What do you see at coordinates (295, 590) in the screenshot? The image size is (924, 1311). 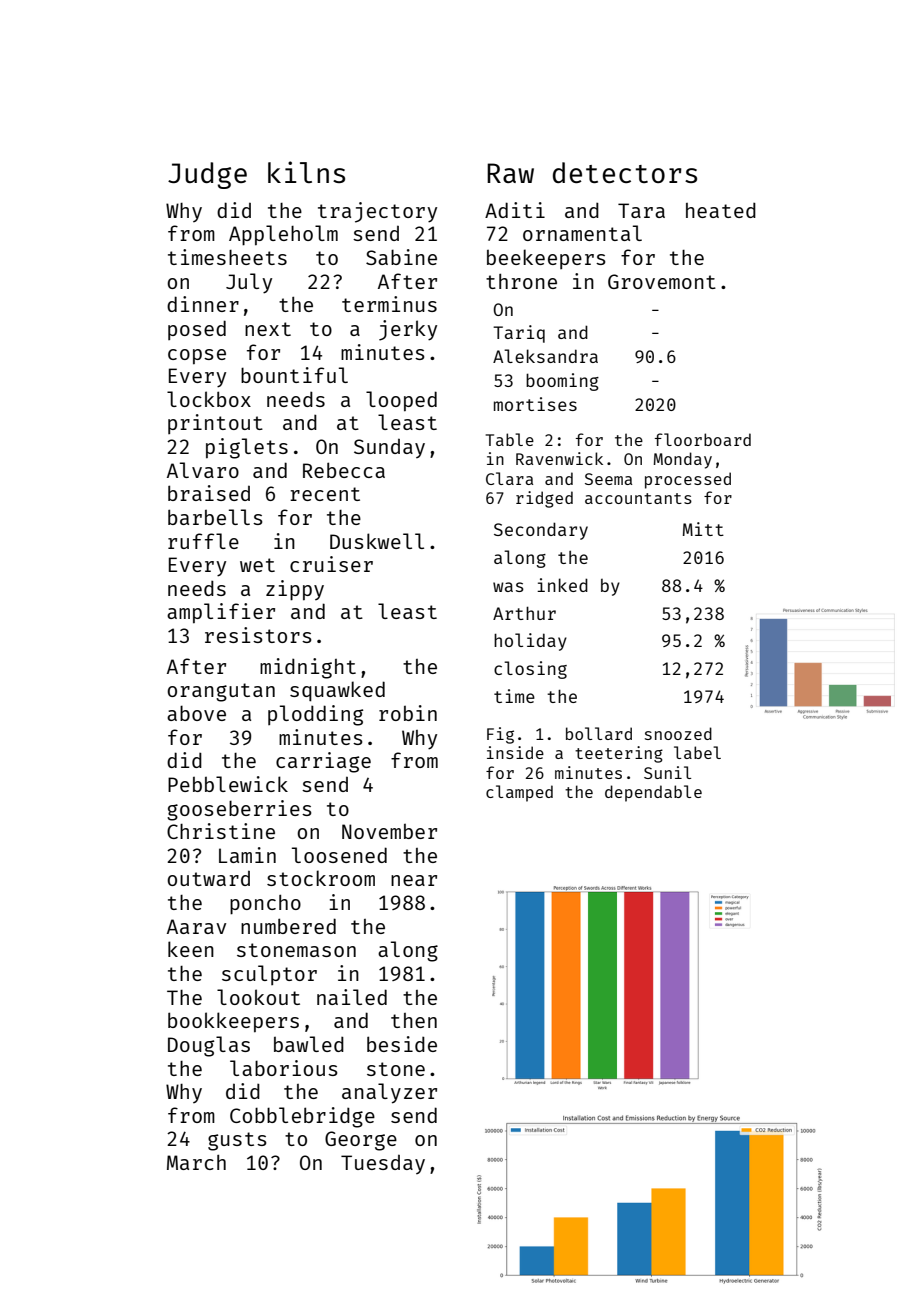 I see `zippy` at bounding box center [295, 590].
